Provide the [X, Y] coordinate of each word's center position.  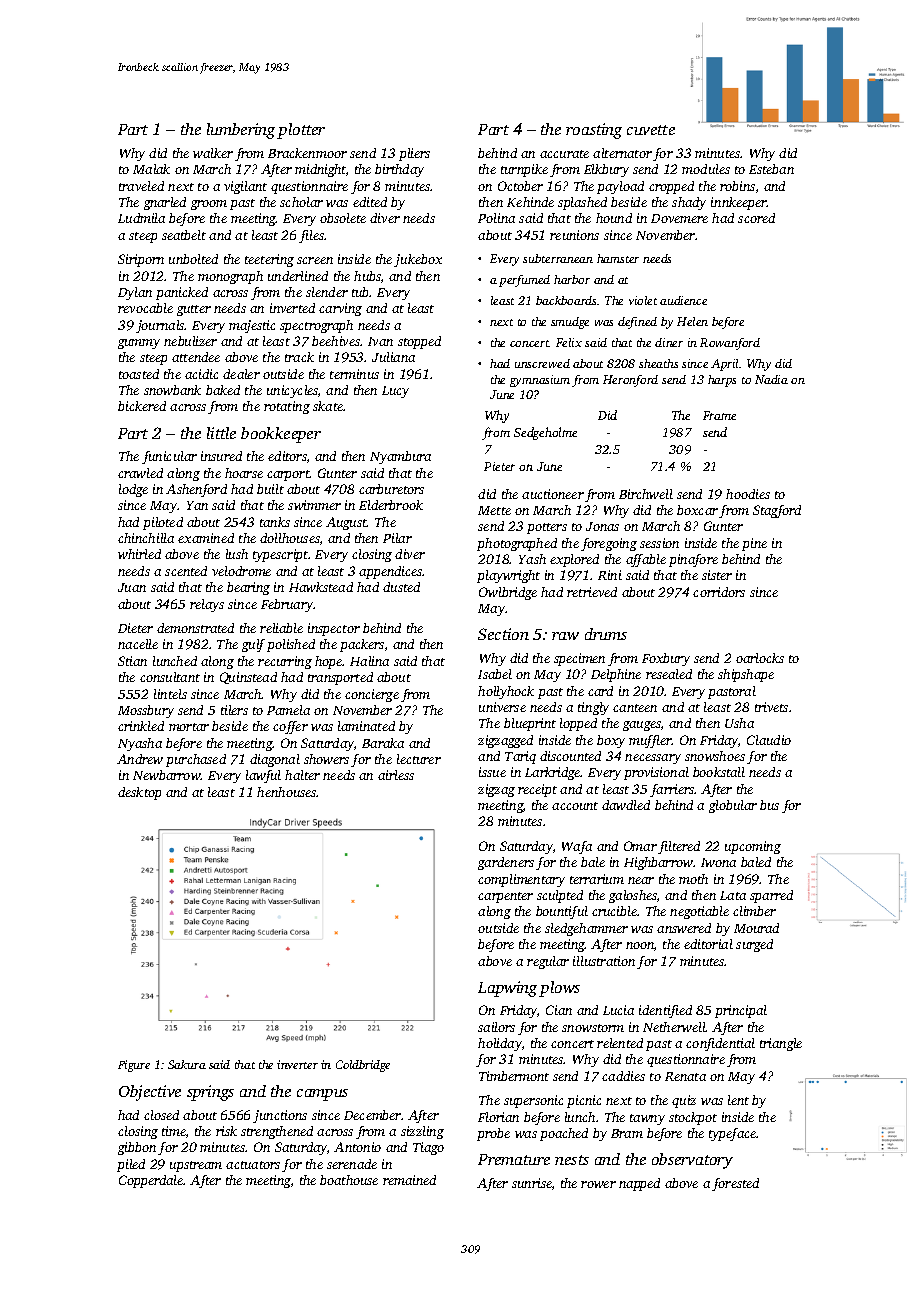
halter [302, 775]
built [270, 489]
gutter [194, 310]
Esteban [771, 169]
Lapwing [507, 989]
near [641, 880]
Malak [151, 169]
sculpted [560, 896]
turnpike [524, 170]
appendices [391, 572]
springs [210, 1093]
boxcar [697, 510]
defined [637, 323]
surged [754, 945]
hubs [367, 276]
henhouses [287, 792]
